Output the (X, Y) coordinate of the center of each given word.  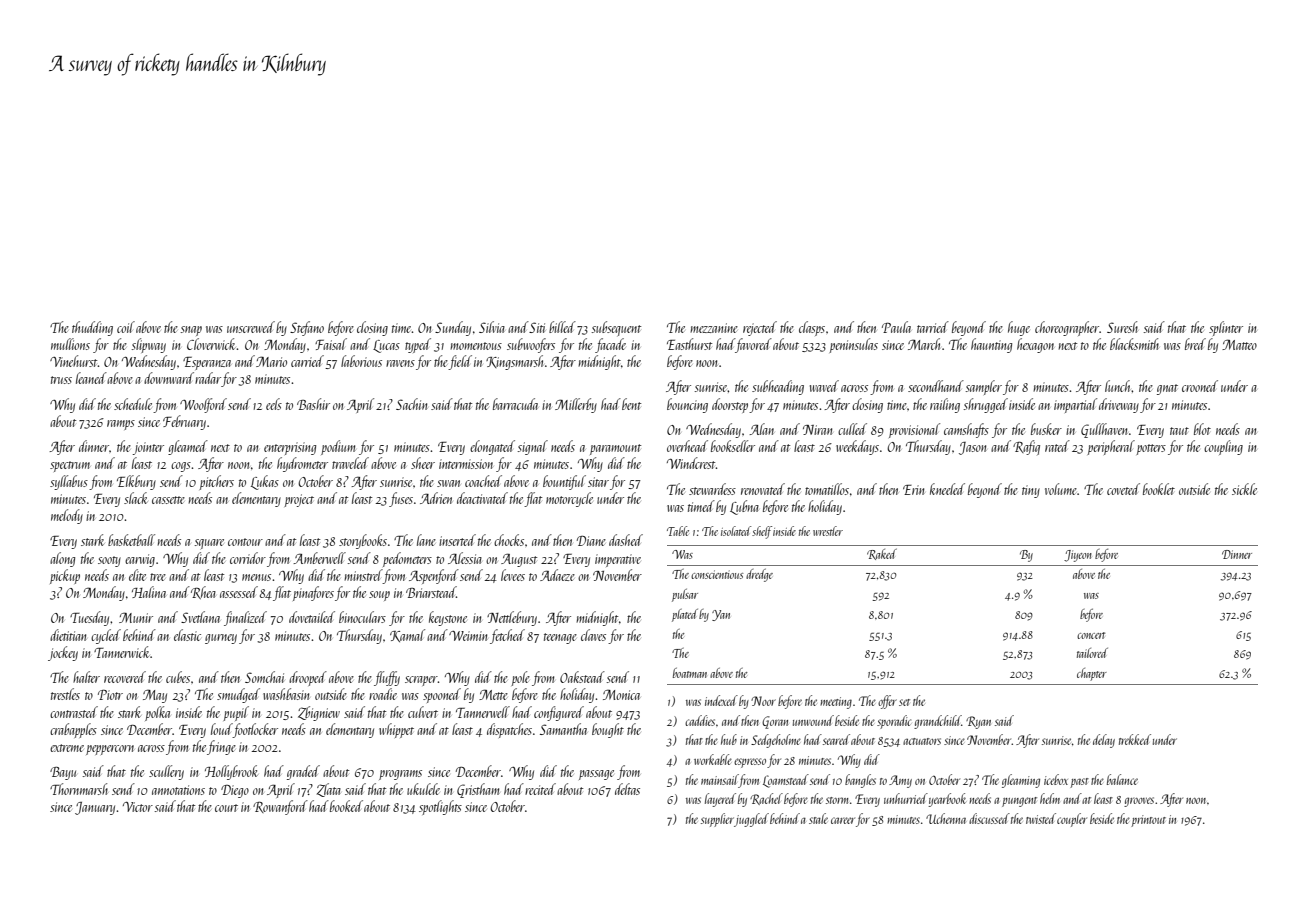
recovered (125, 677)
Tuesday (89, 618)
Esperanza (207, 363)
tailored (1092, 653)
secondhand (936, 386)
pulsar (685, 595)
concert (1091, 635)
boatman (690, 673)
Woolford (203, 405)
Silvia (492, 327)
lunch (1118, 386)
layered (720, 800)
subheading (778, 387)
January (95, 808)
